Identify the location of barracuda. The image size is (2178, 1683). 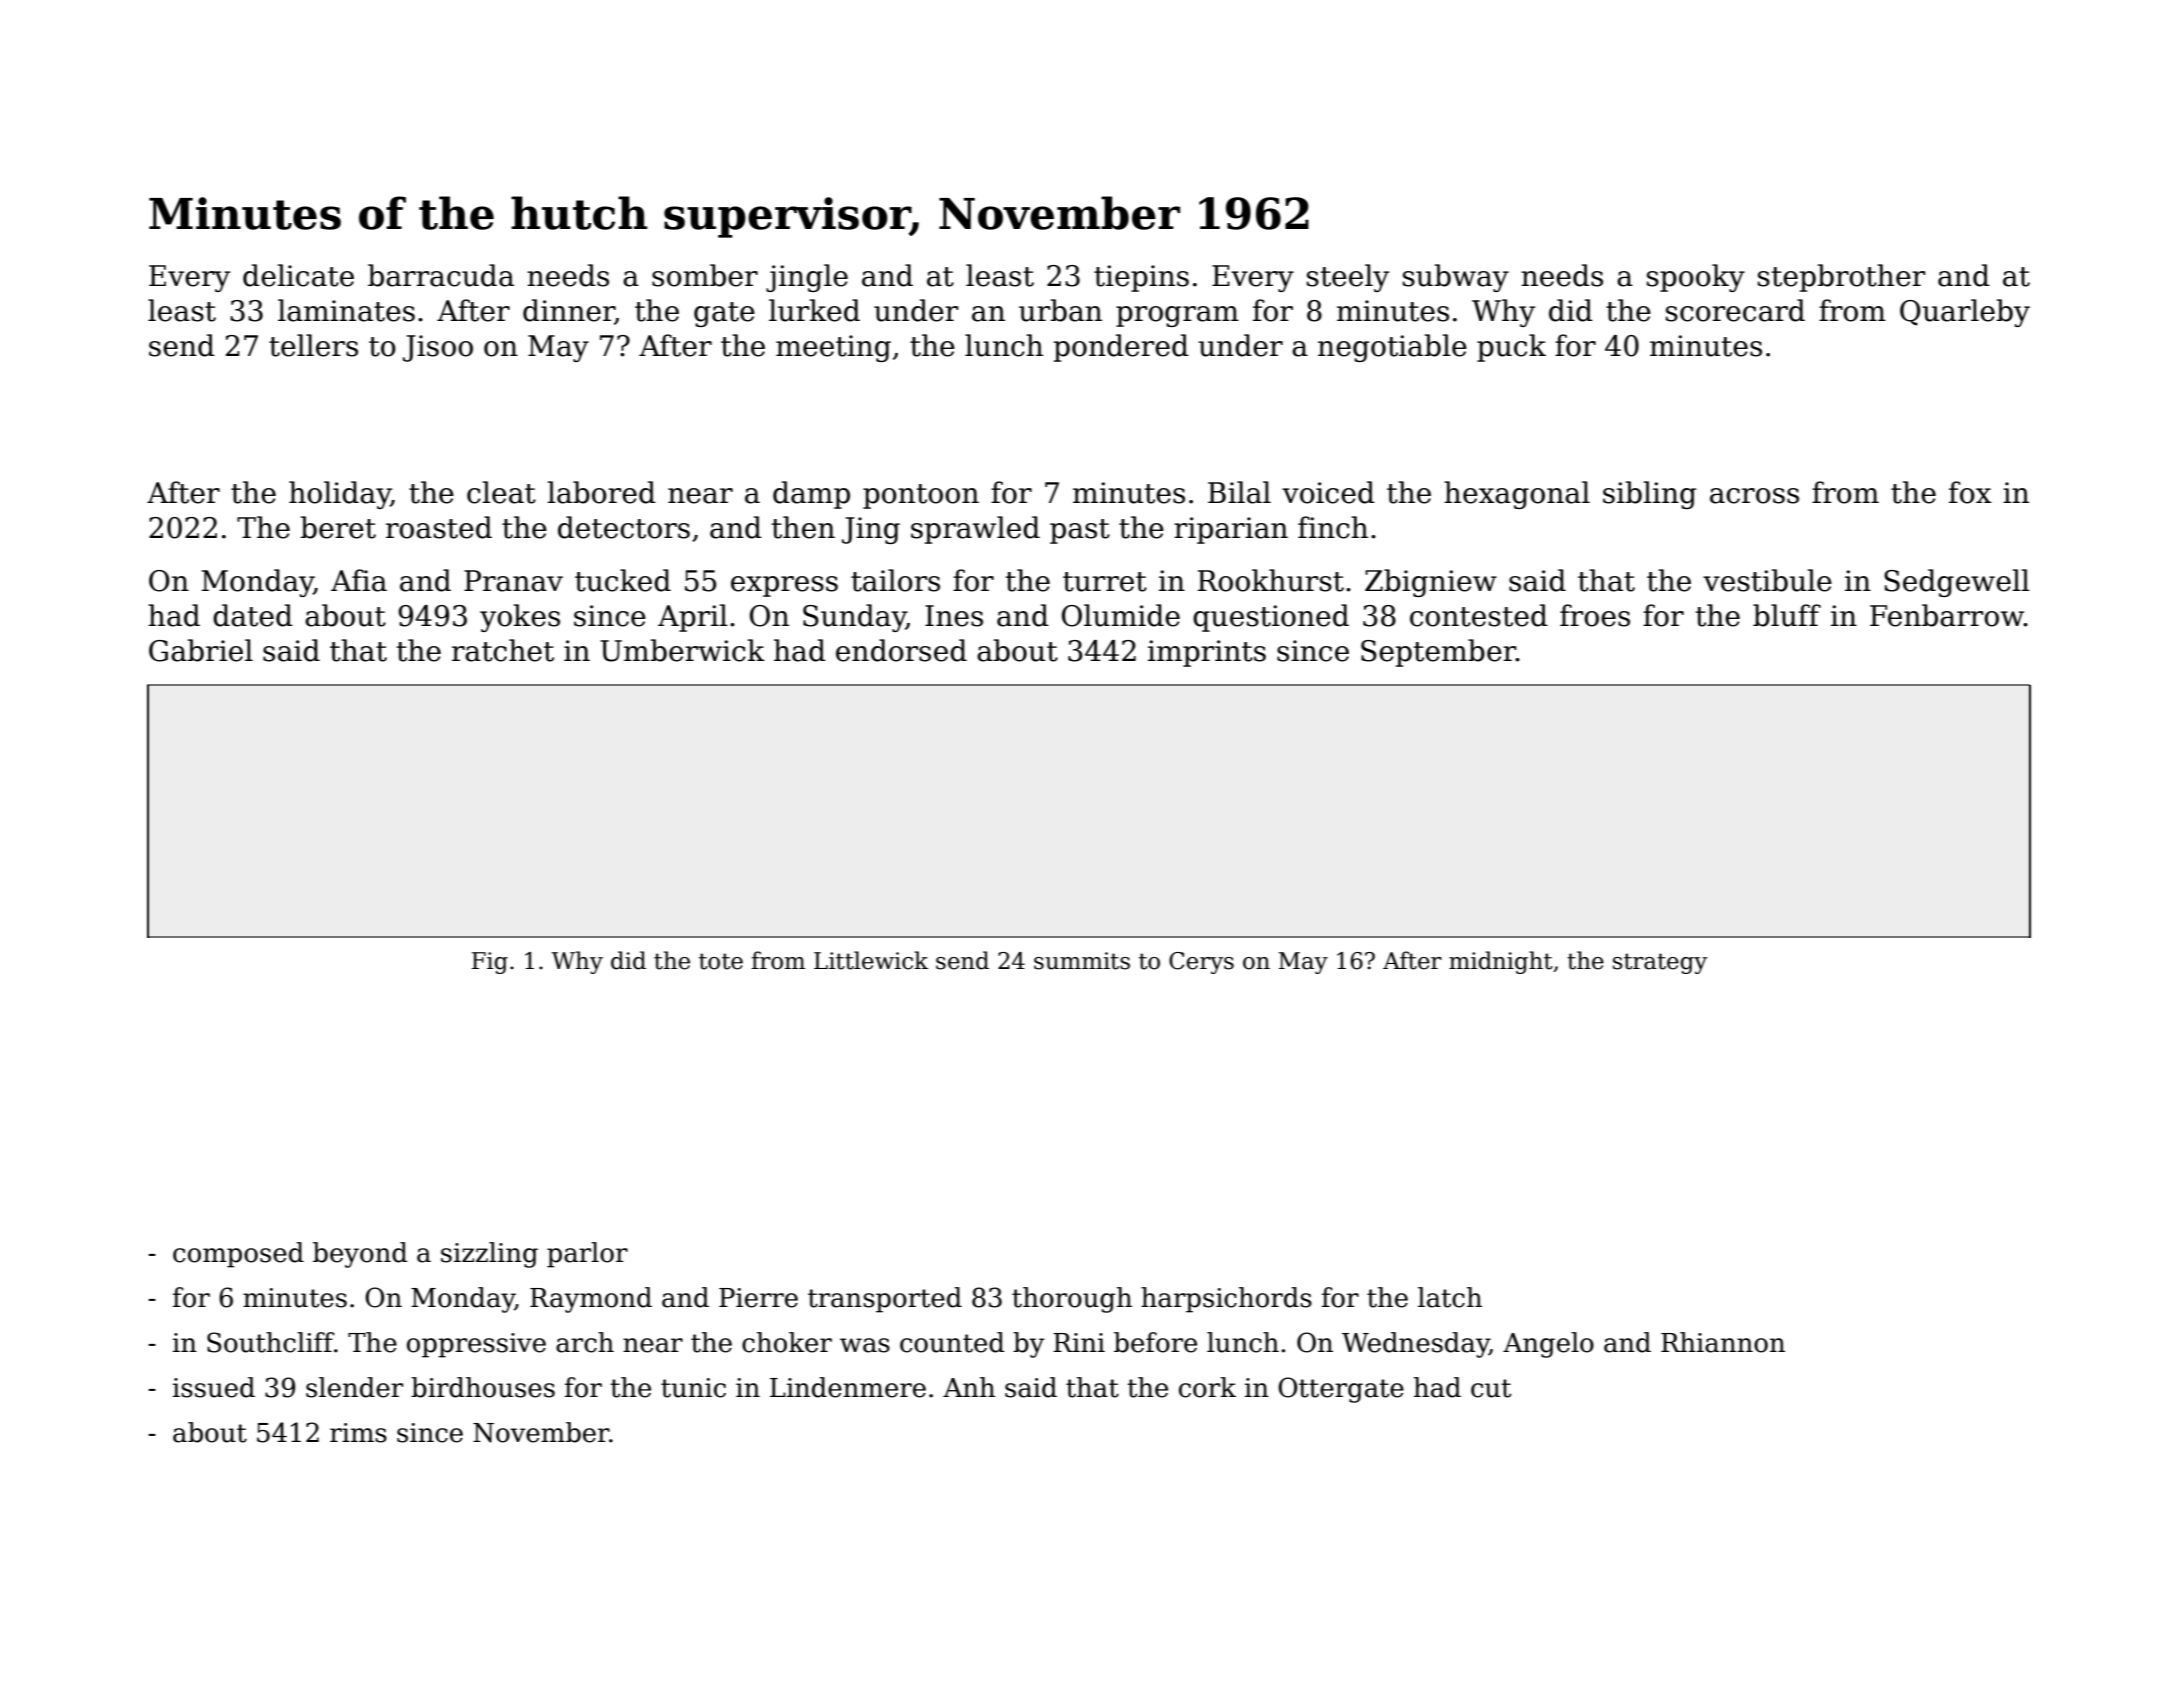
(441, 275).
